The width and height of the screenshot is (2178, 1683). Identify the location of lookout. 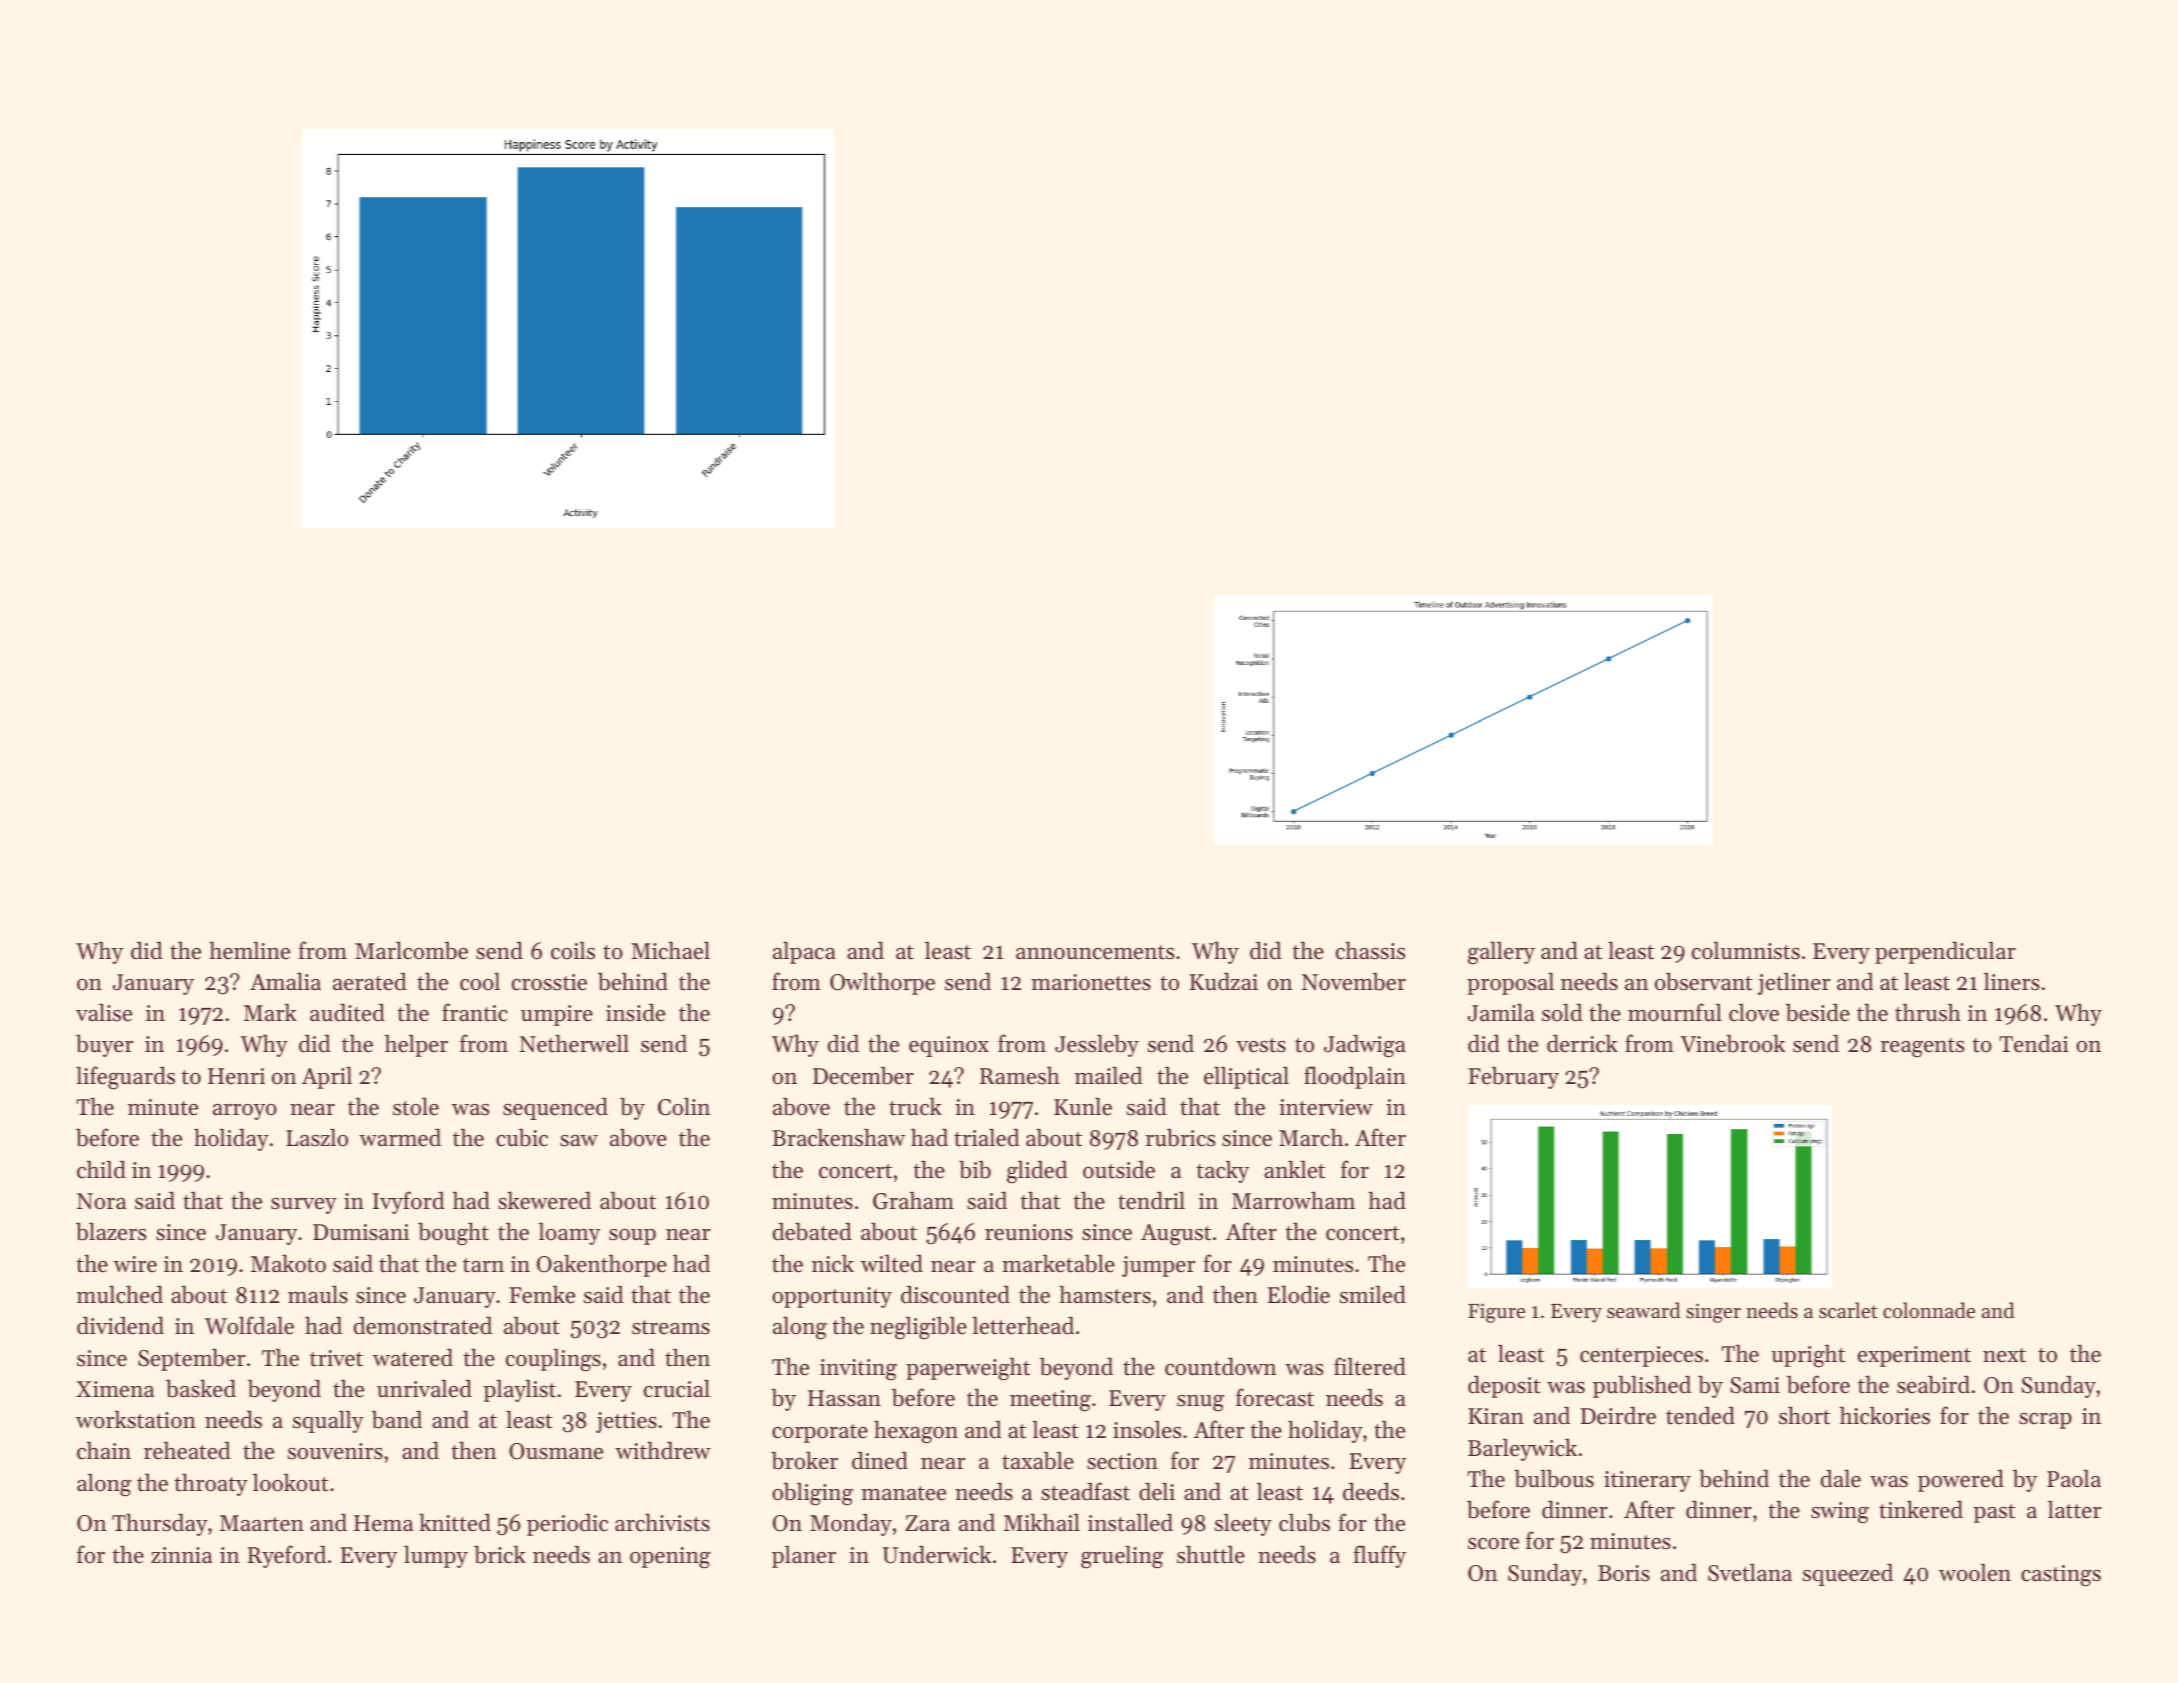
(291, 1483).
